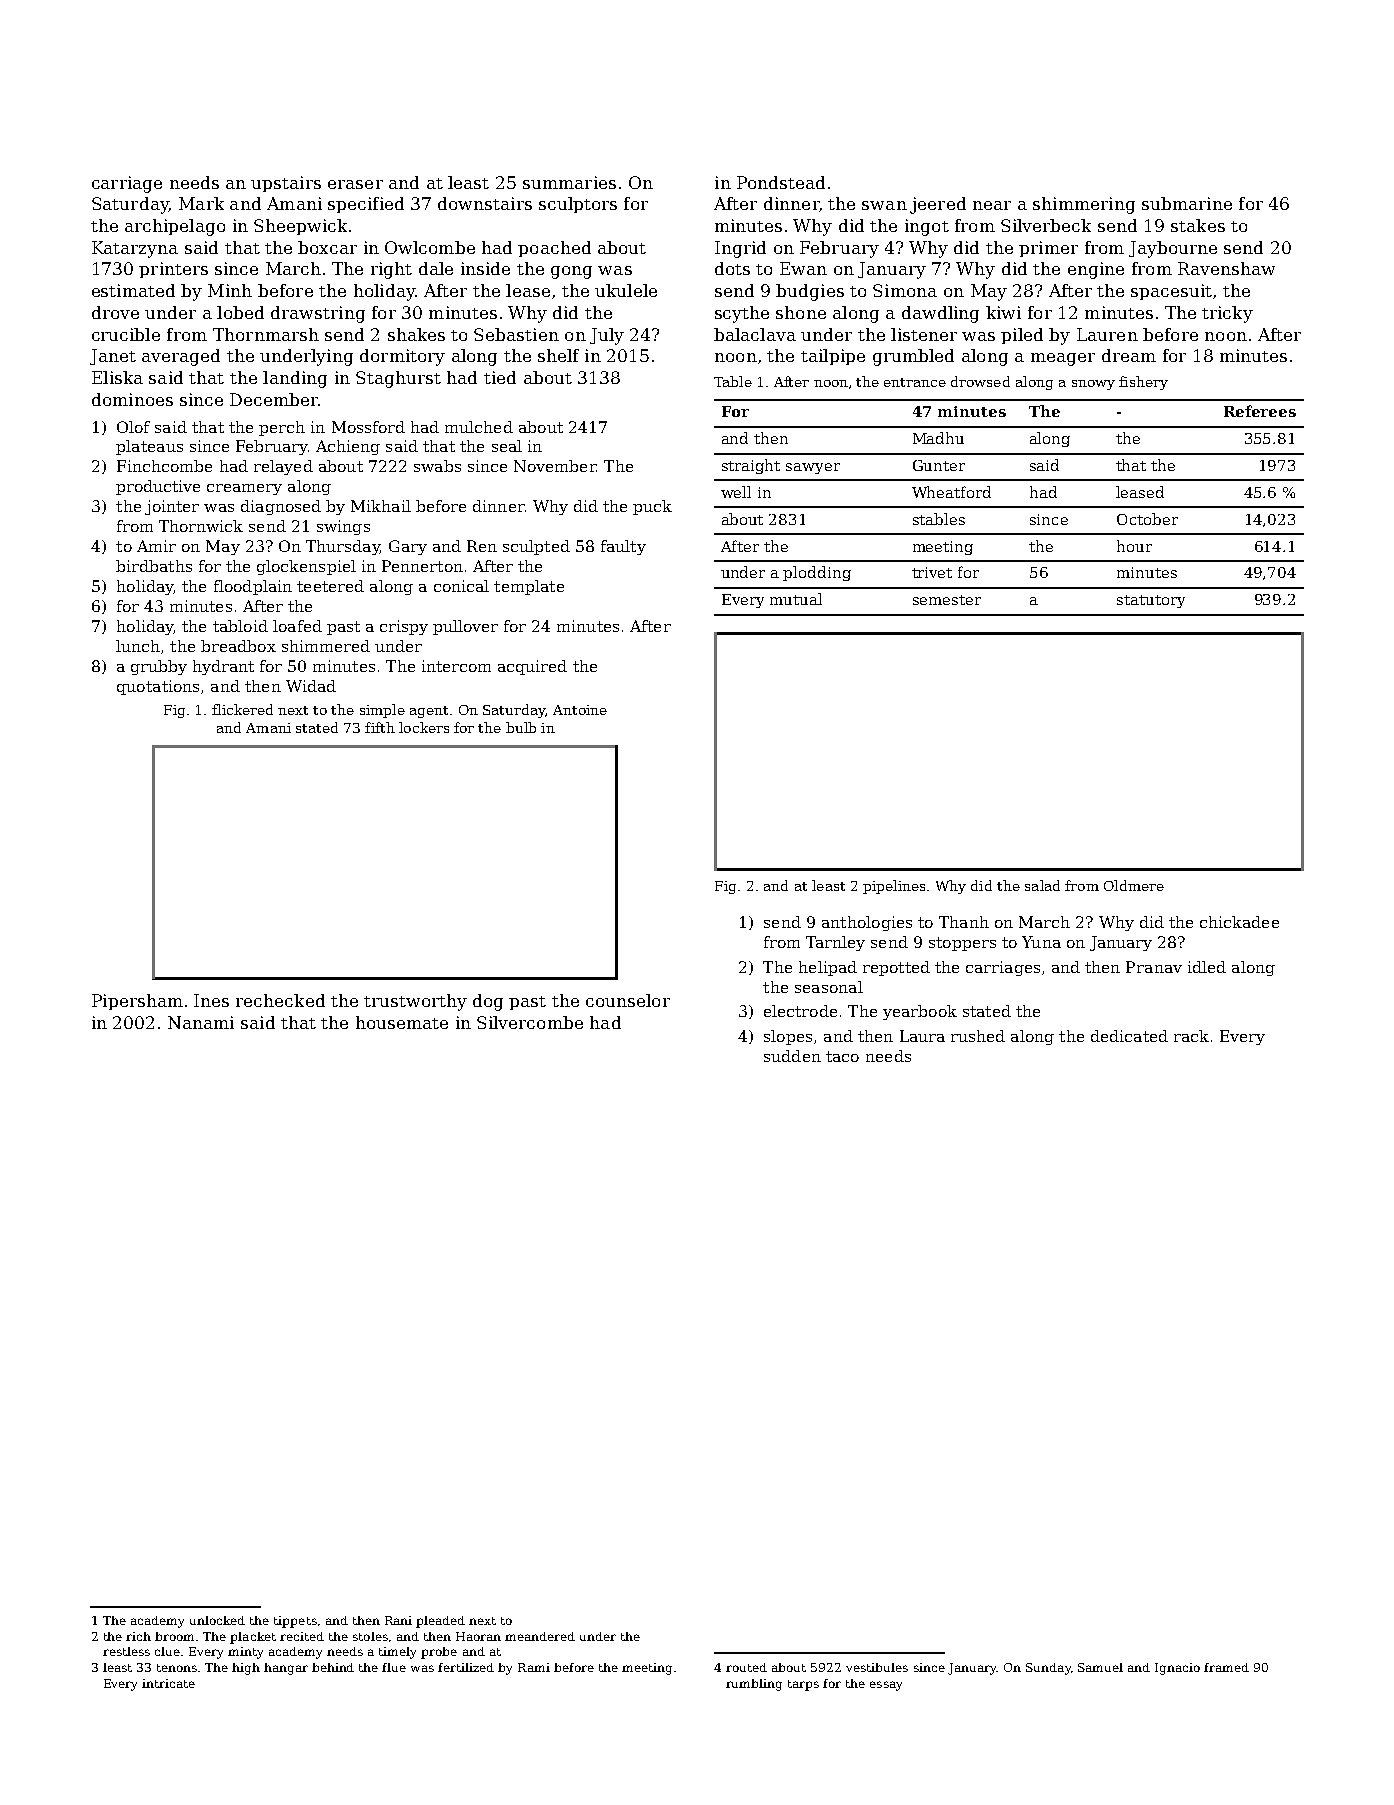  Describe the element at coordinates (242, 709) in the page. I see `flickered` at that location.
